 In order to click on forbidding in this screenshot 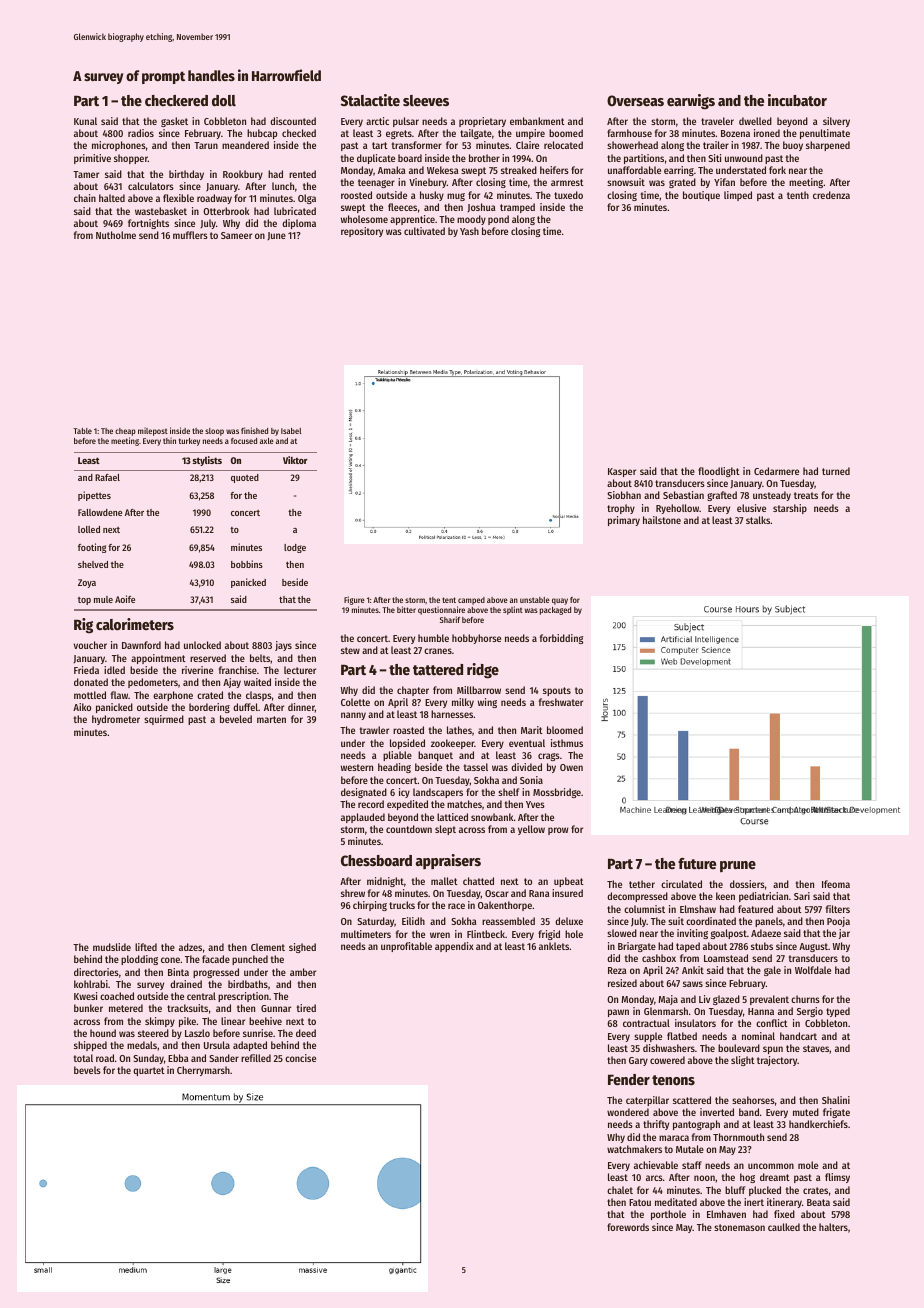, I will do `click(561, 639)`.
